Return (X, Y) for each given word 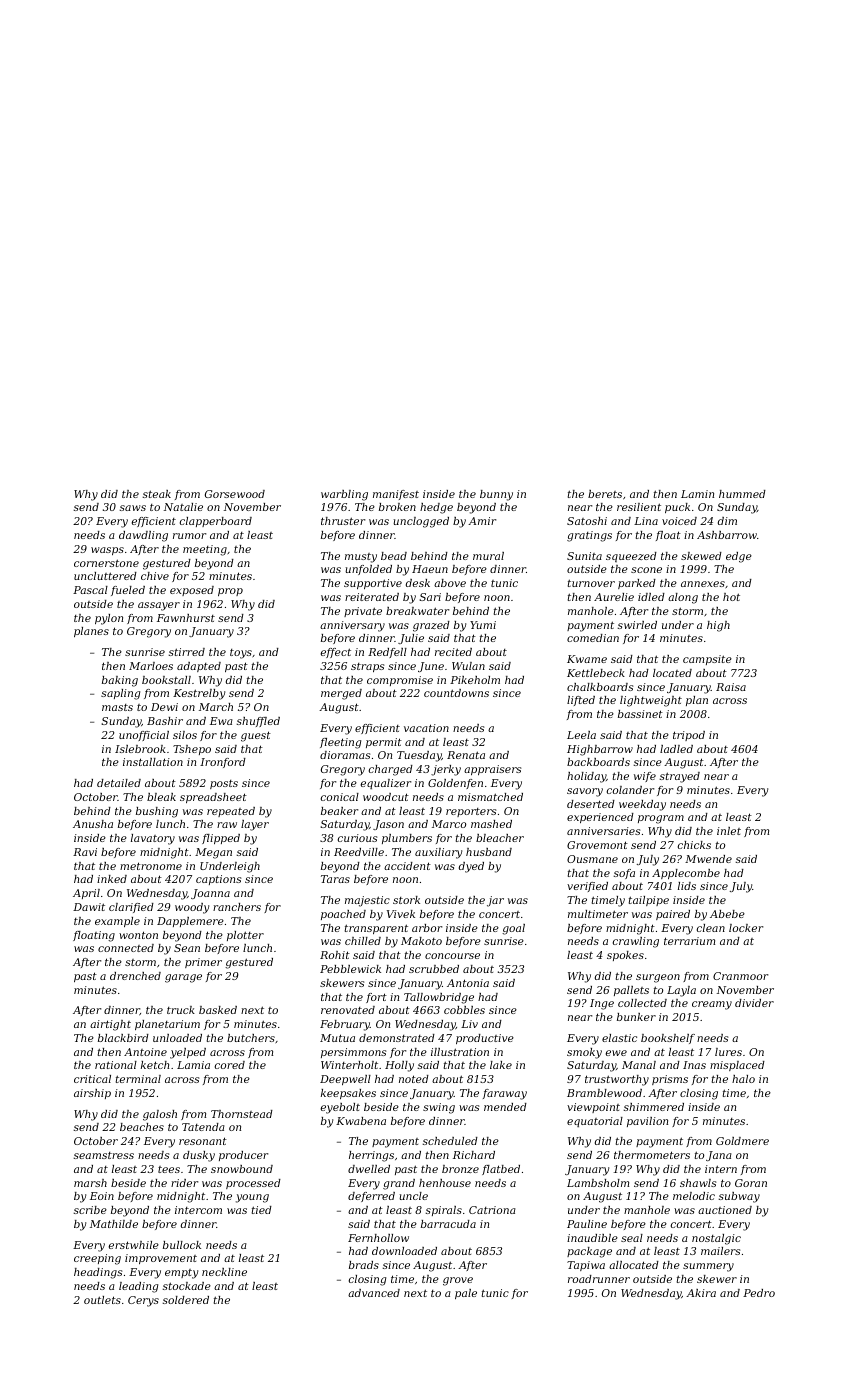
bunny (496, 495)
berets (605, 494)
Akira (701, 1293)
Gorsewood (235, 494)
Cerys (143, 1301)
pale (466, 1294)
